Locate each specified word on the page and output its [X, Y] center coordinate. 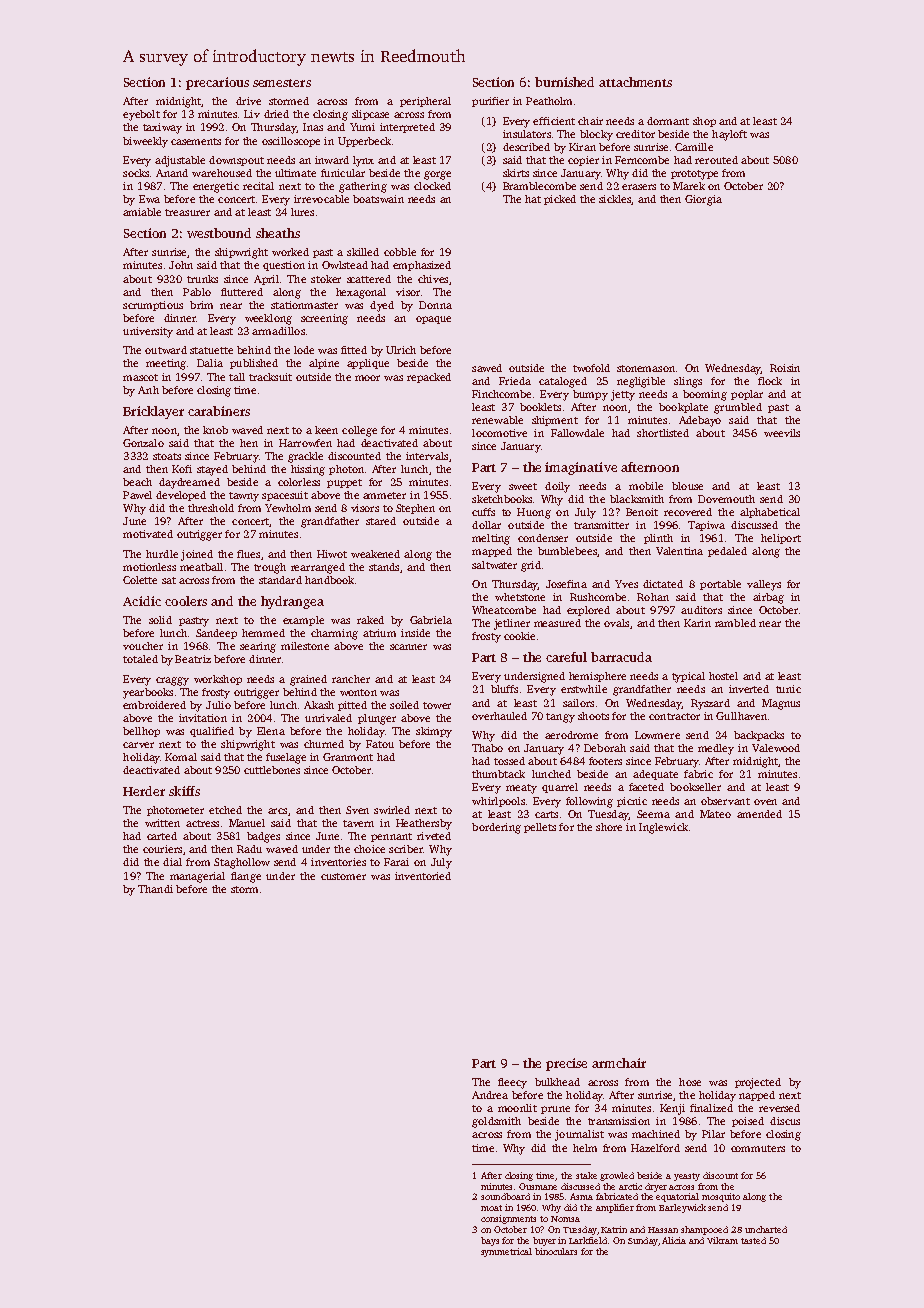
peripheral [425, 102]
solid [160, 620]
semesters [282, 83]
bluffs [504, 689]
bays [490, 1241]
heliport [781, 539]
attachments [635, 82]
